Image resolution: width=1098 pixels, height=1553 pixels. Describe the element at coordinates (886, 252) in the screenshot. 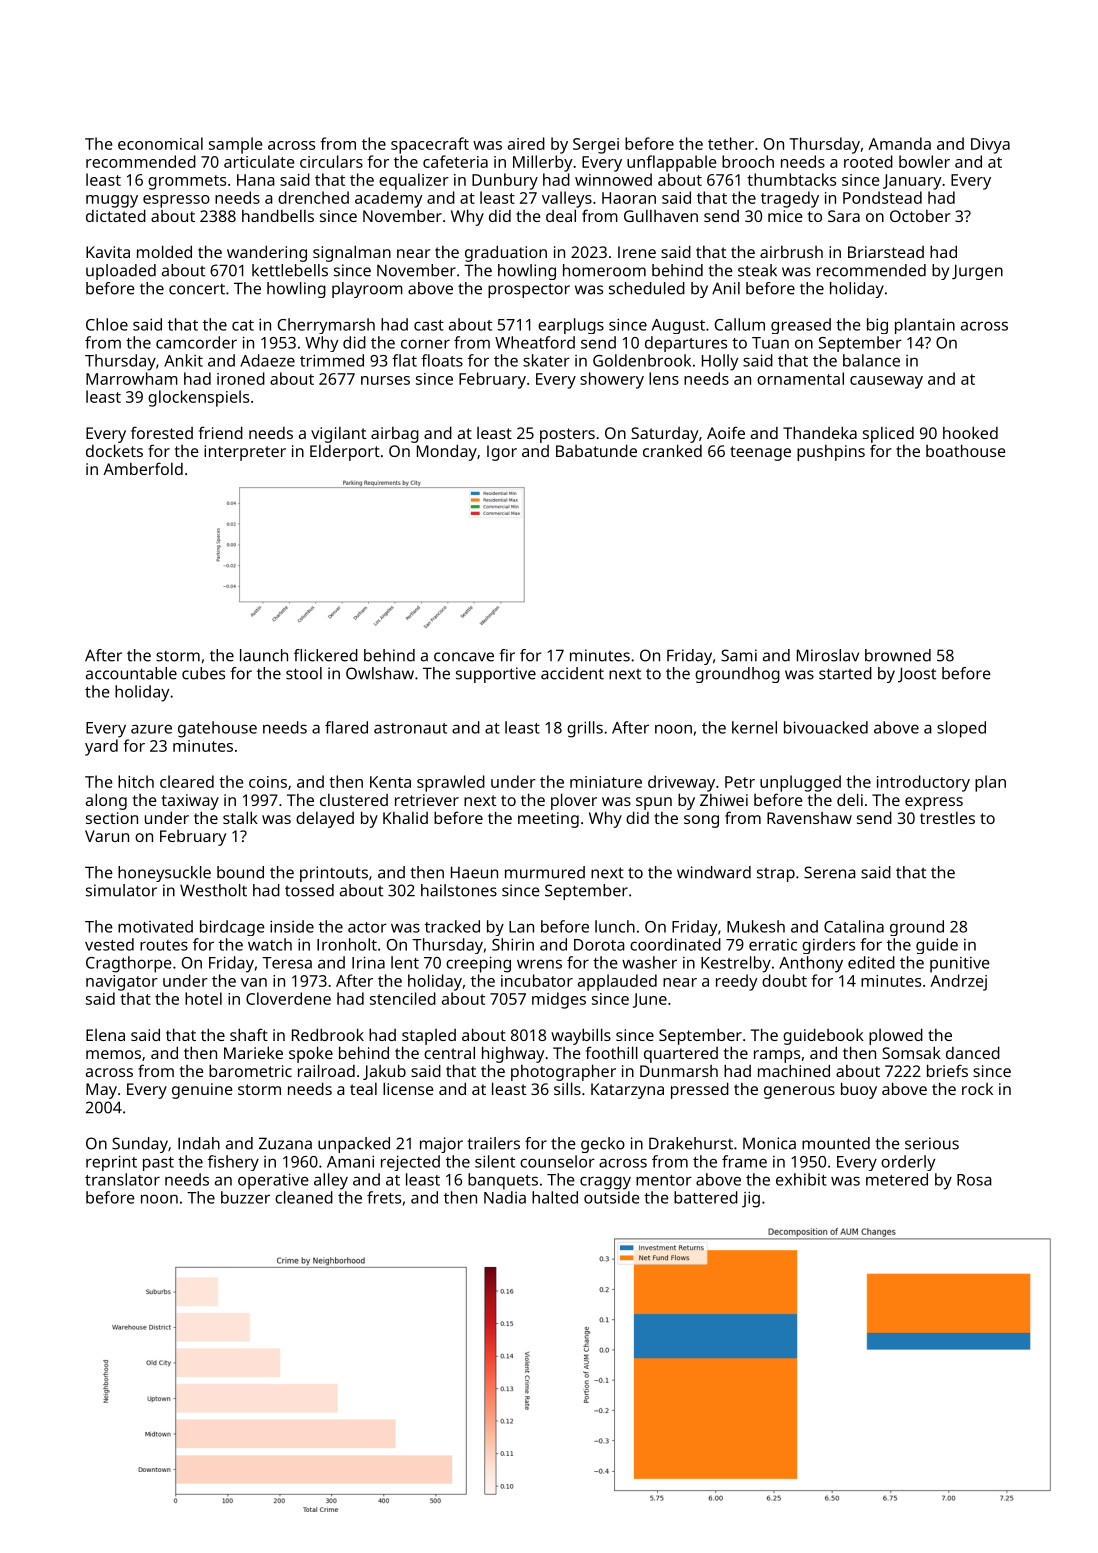

I see `Briarstead` at that location.
